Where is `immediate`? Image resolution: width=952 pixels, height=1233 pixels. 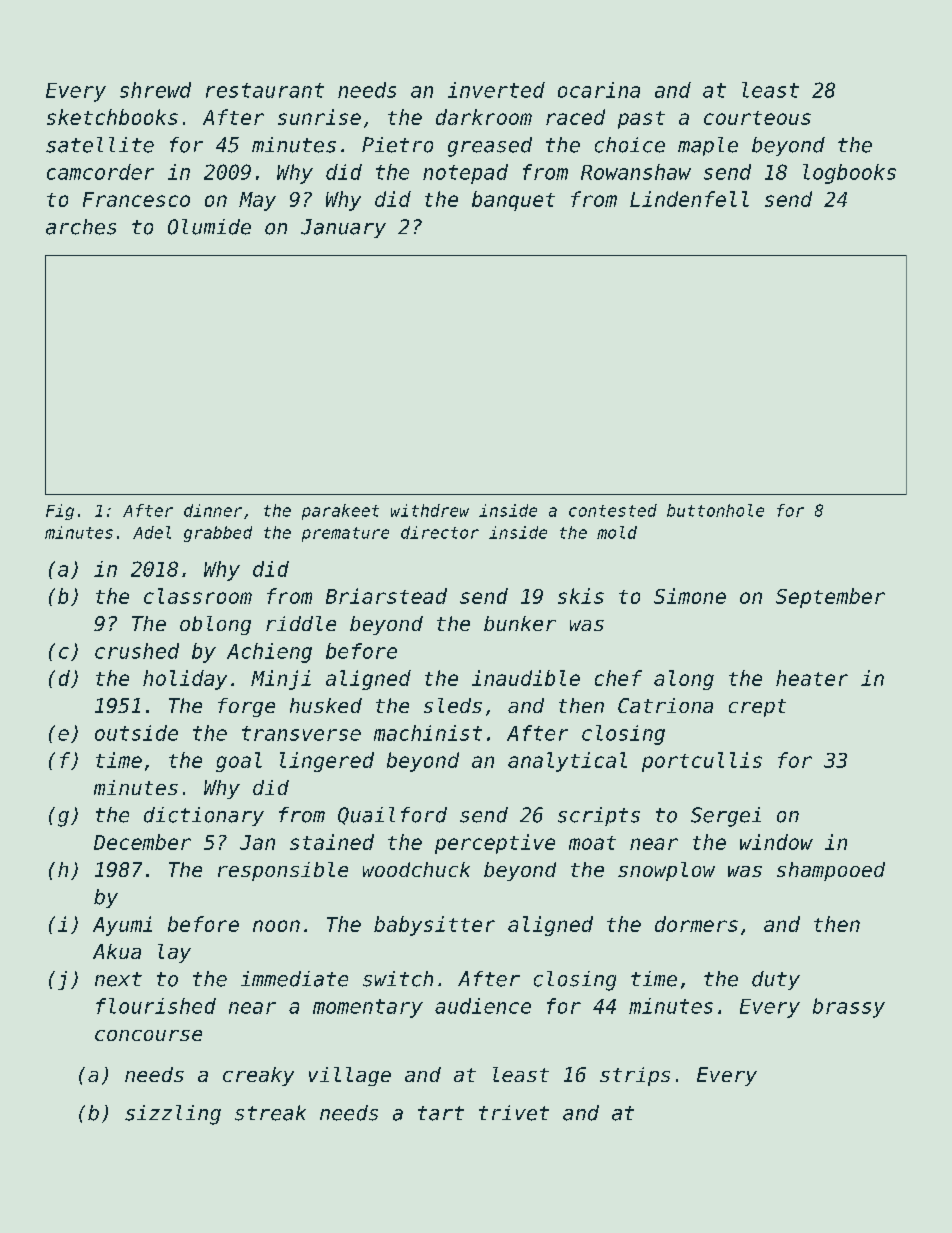
immediate is located at coordinates (294, 979).
